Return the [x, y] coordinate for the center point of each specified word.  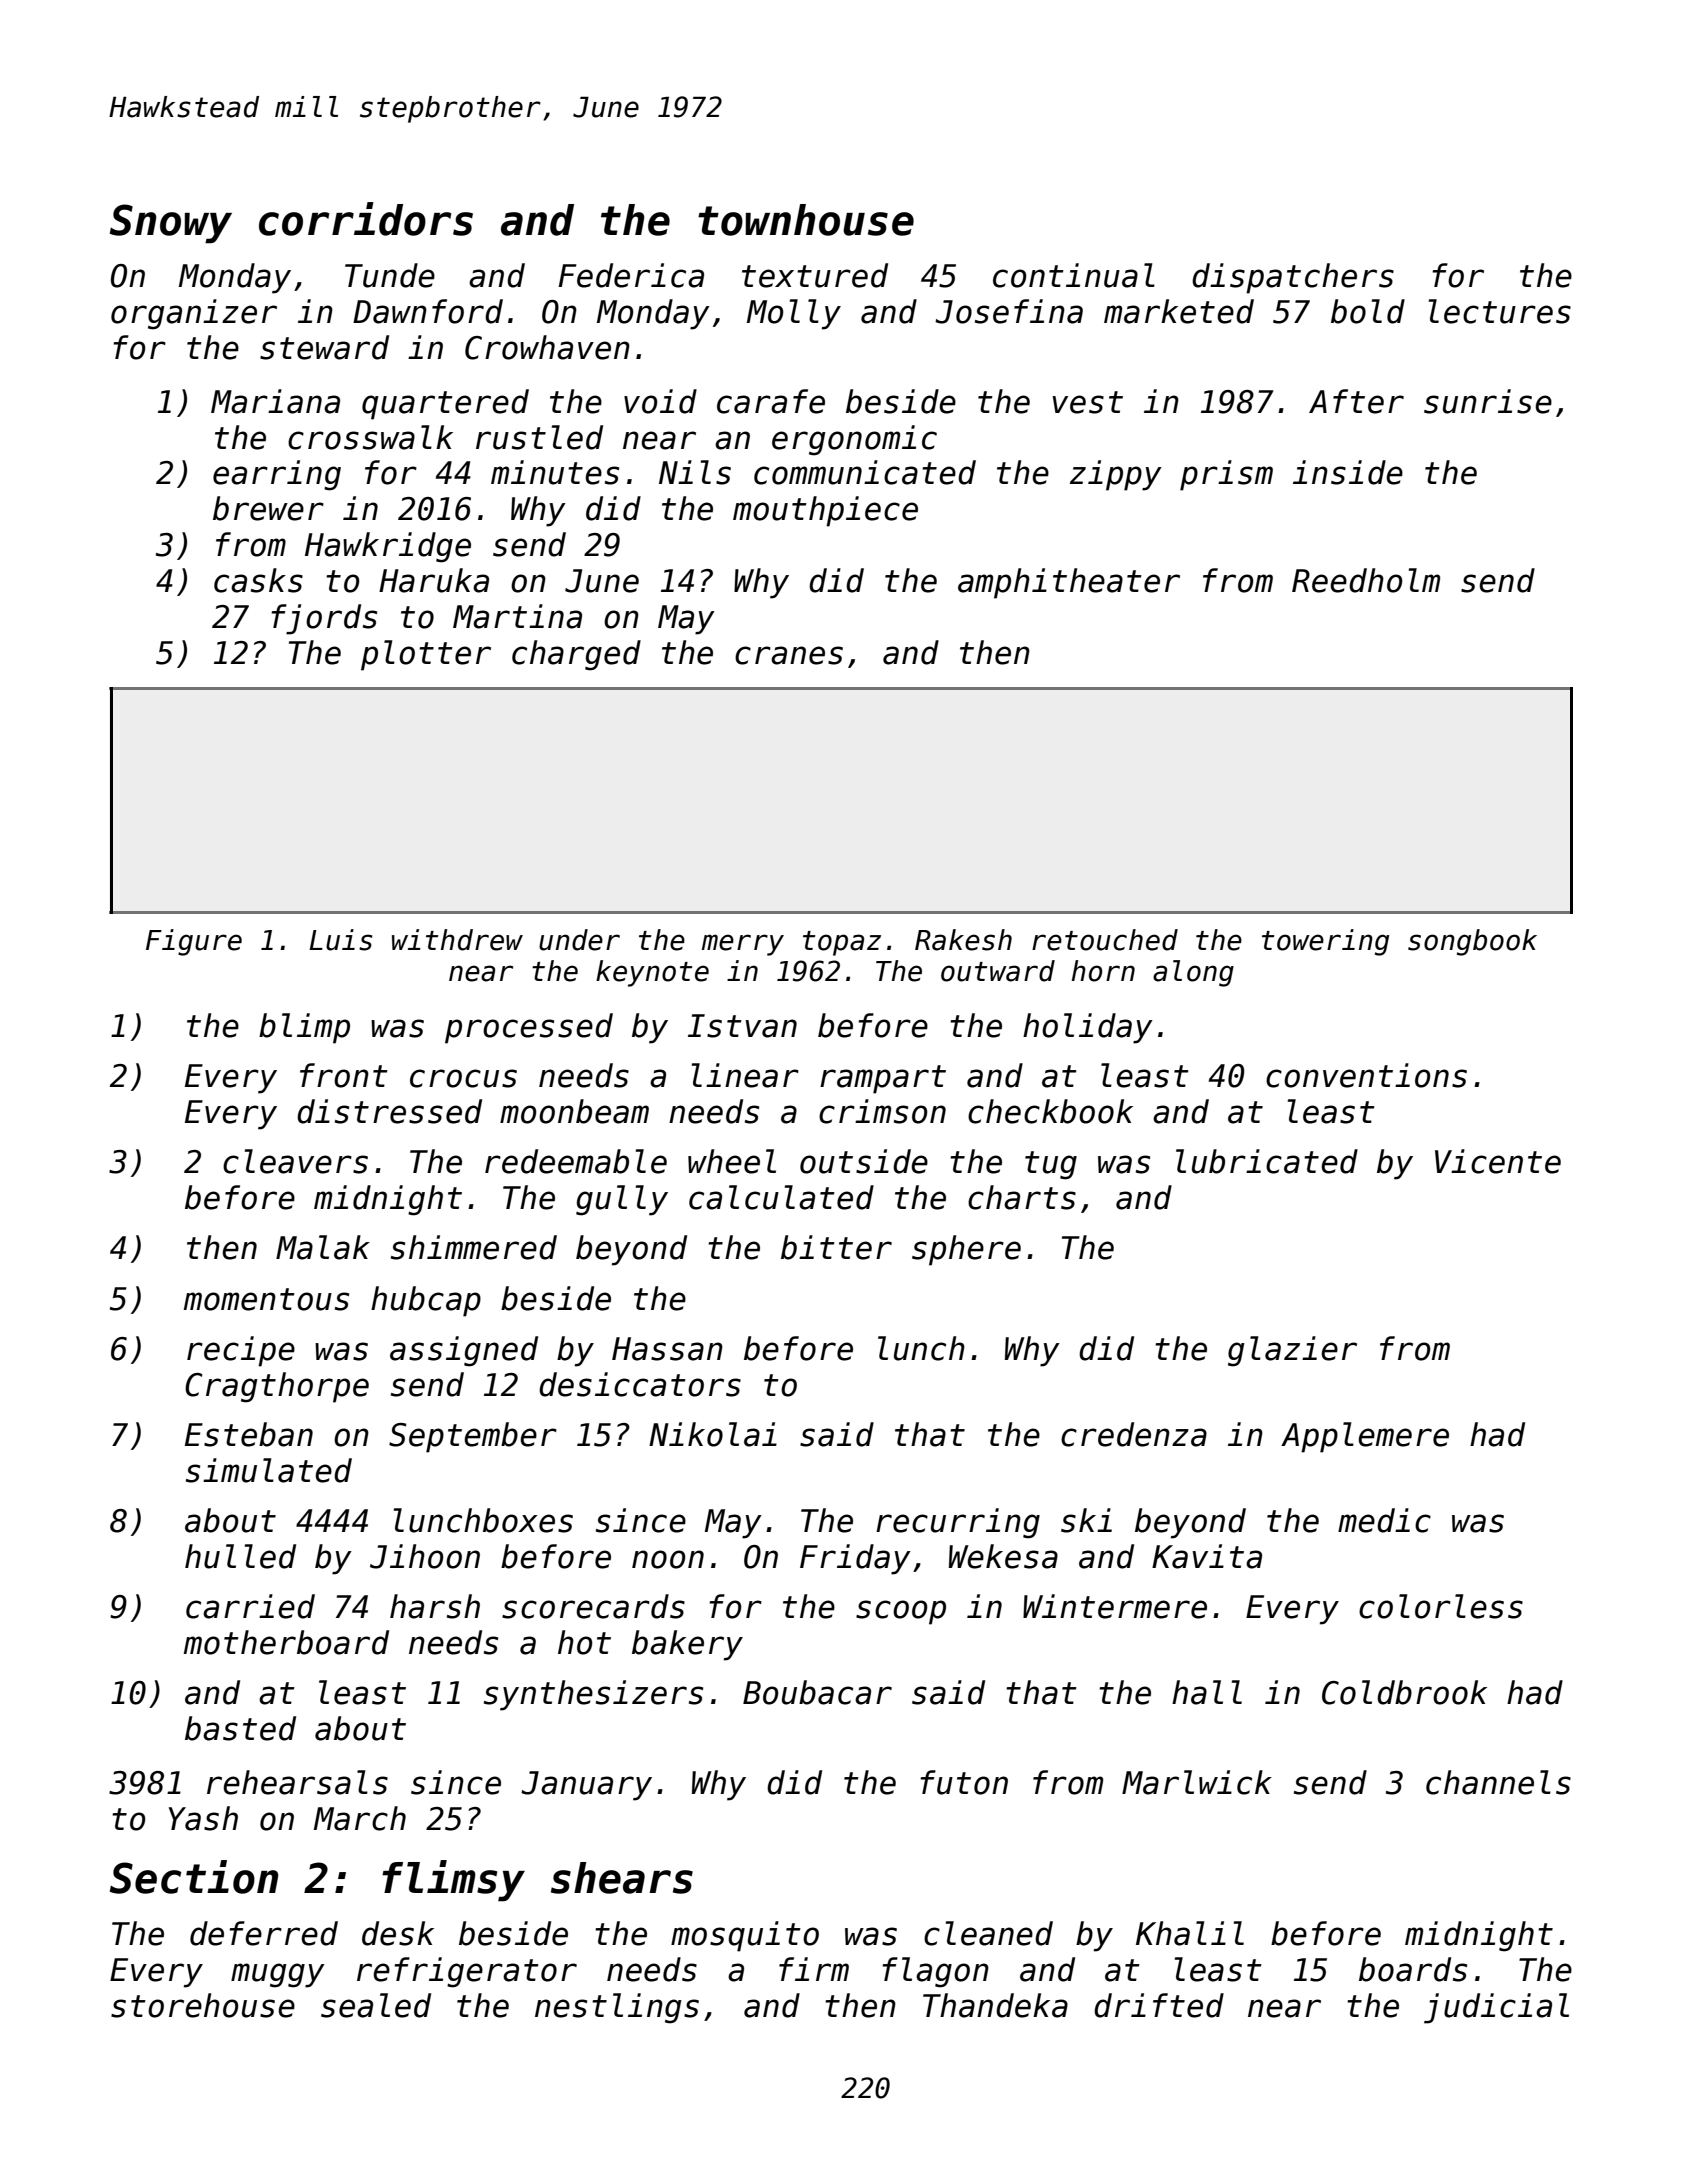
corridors [366, 219]
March [360, 1818]
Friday [855, 1559]
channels [1498, 1782]
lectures [1500, 311]
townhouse [806, 220]
